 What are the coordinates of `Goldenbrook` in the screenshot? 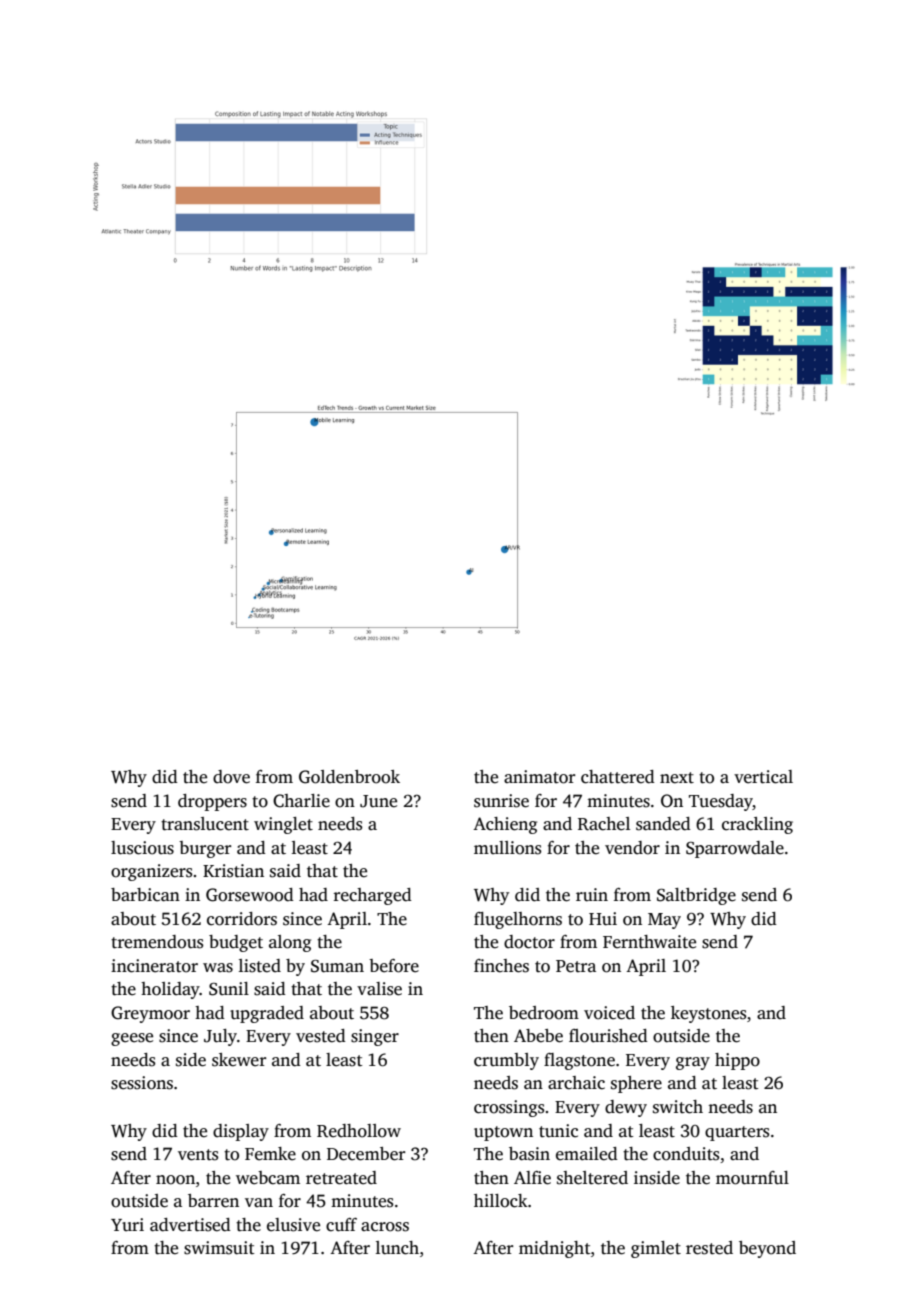 It's located at (349, 777).
